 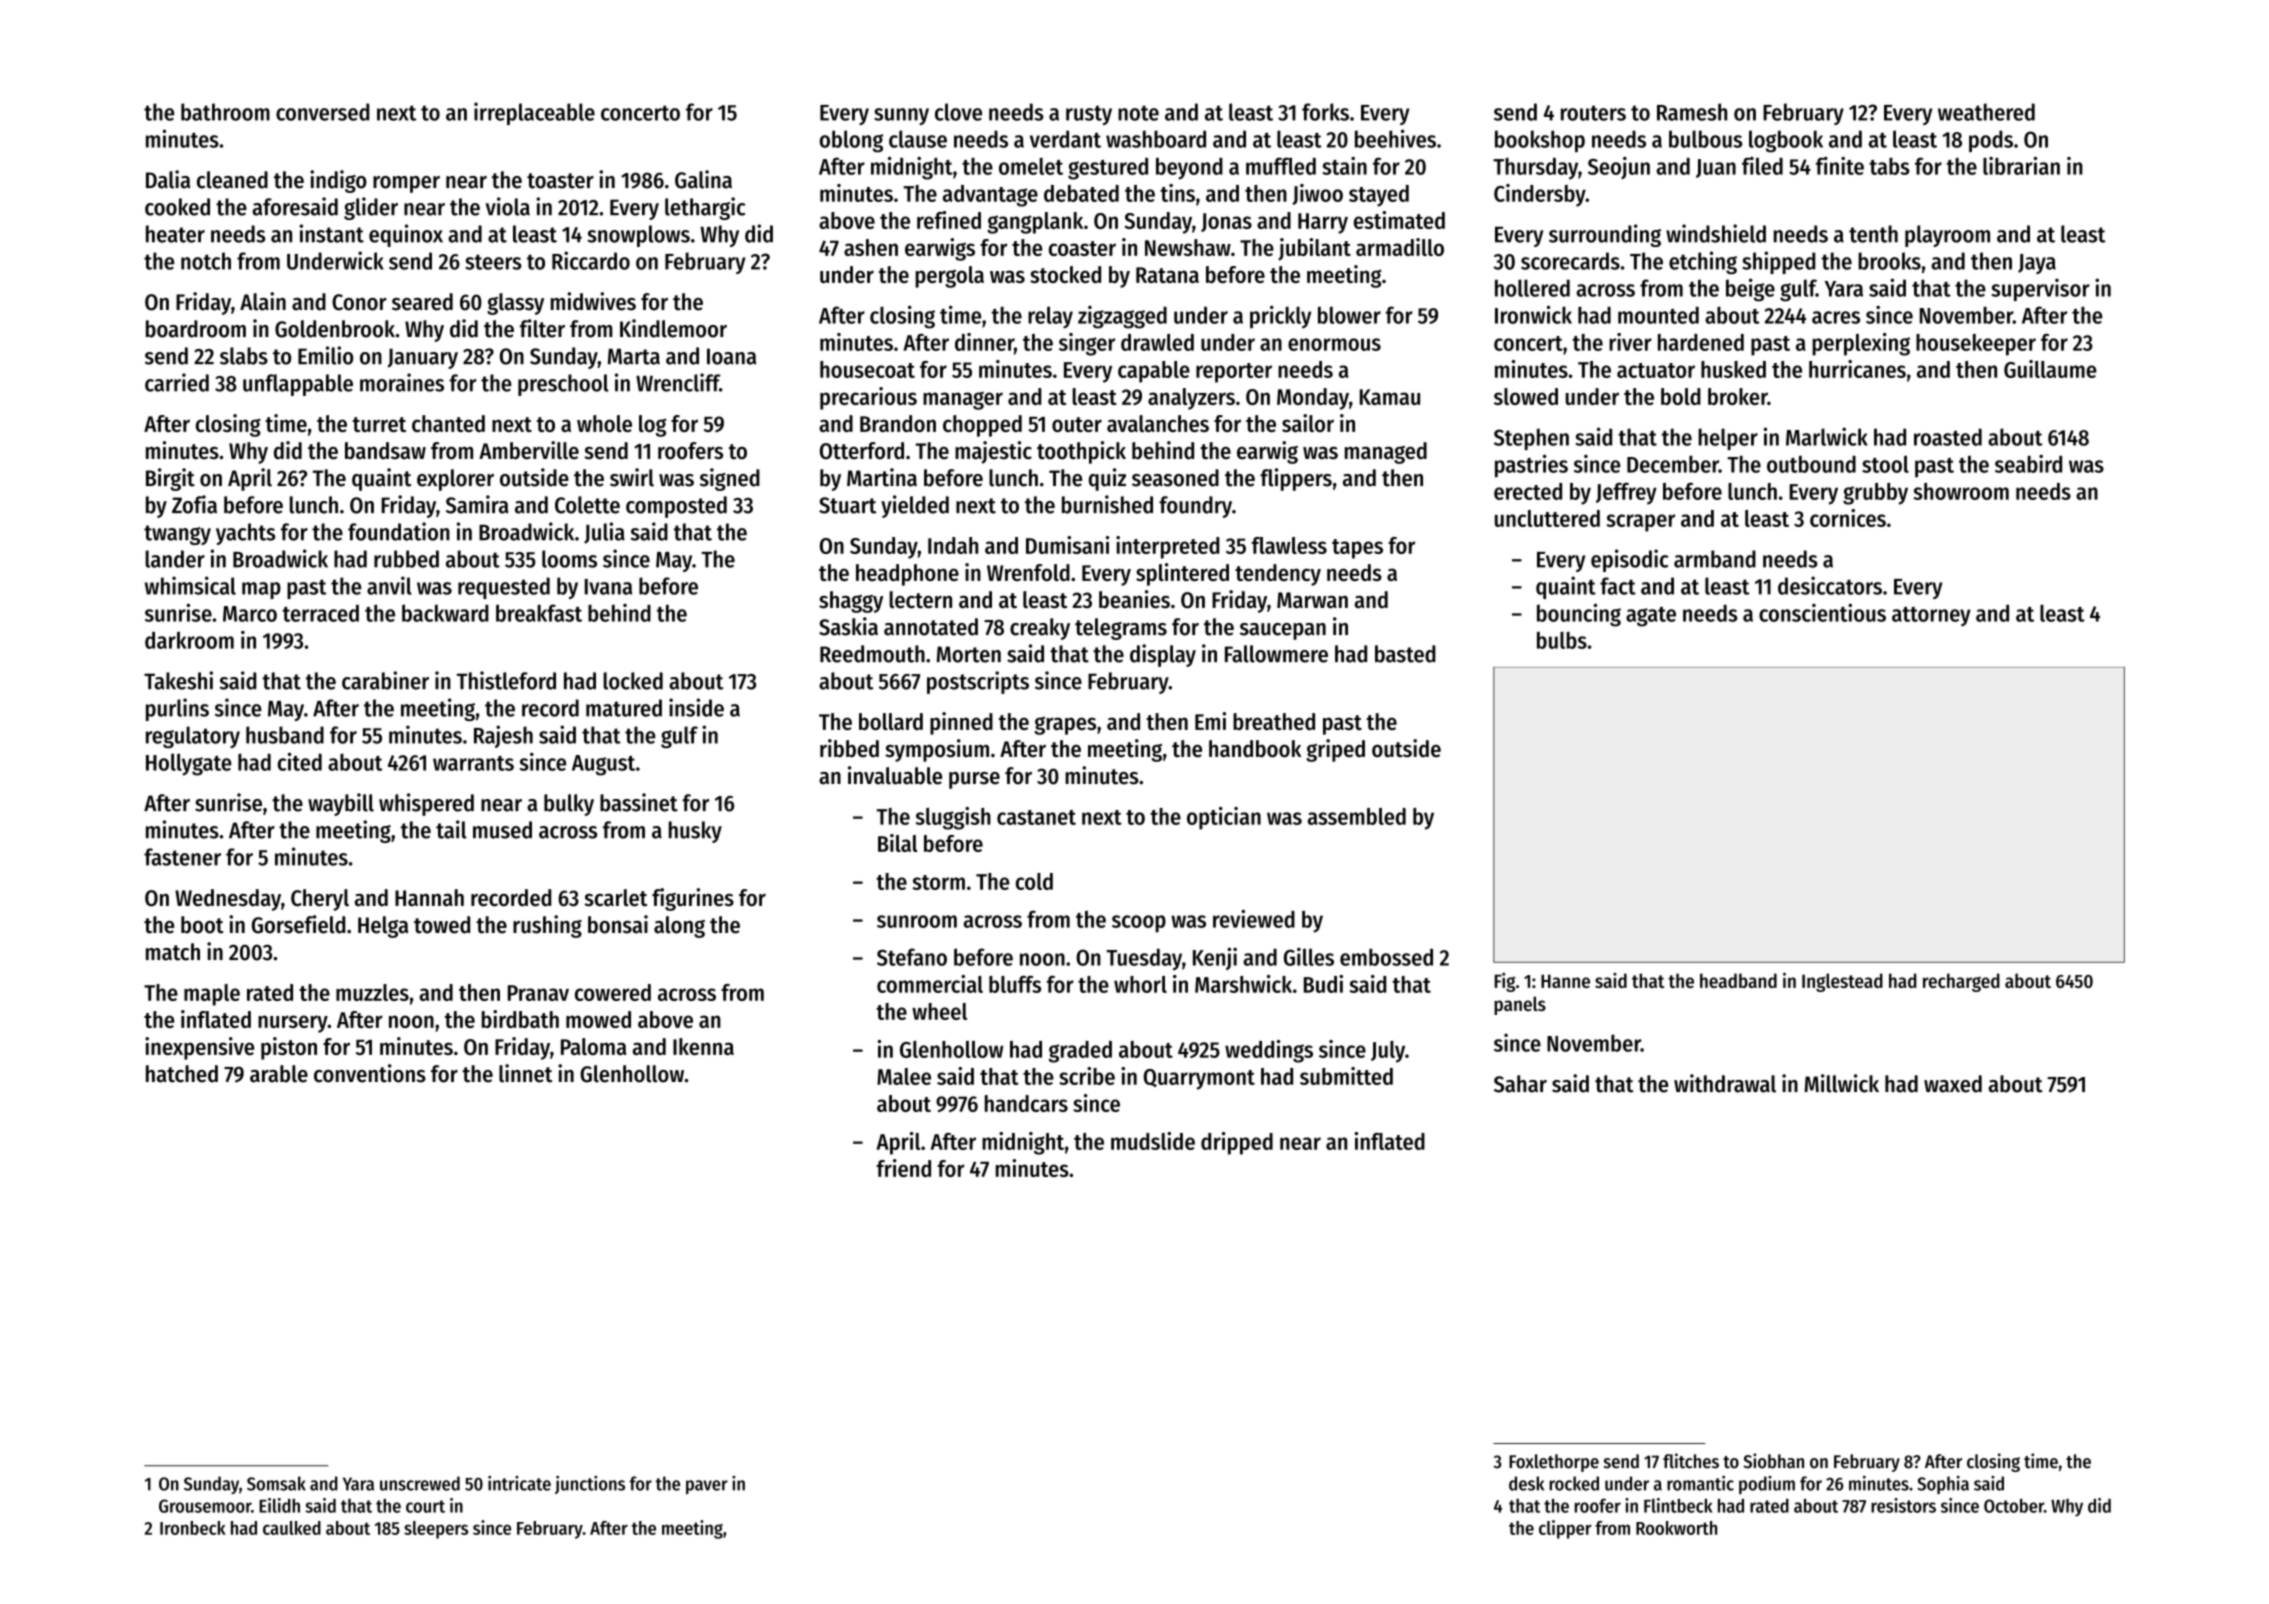 What do you see at coordinates (420, 1483) in the screenshot?
I see `unscrewed` at bounding box center [420, 1483].
